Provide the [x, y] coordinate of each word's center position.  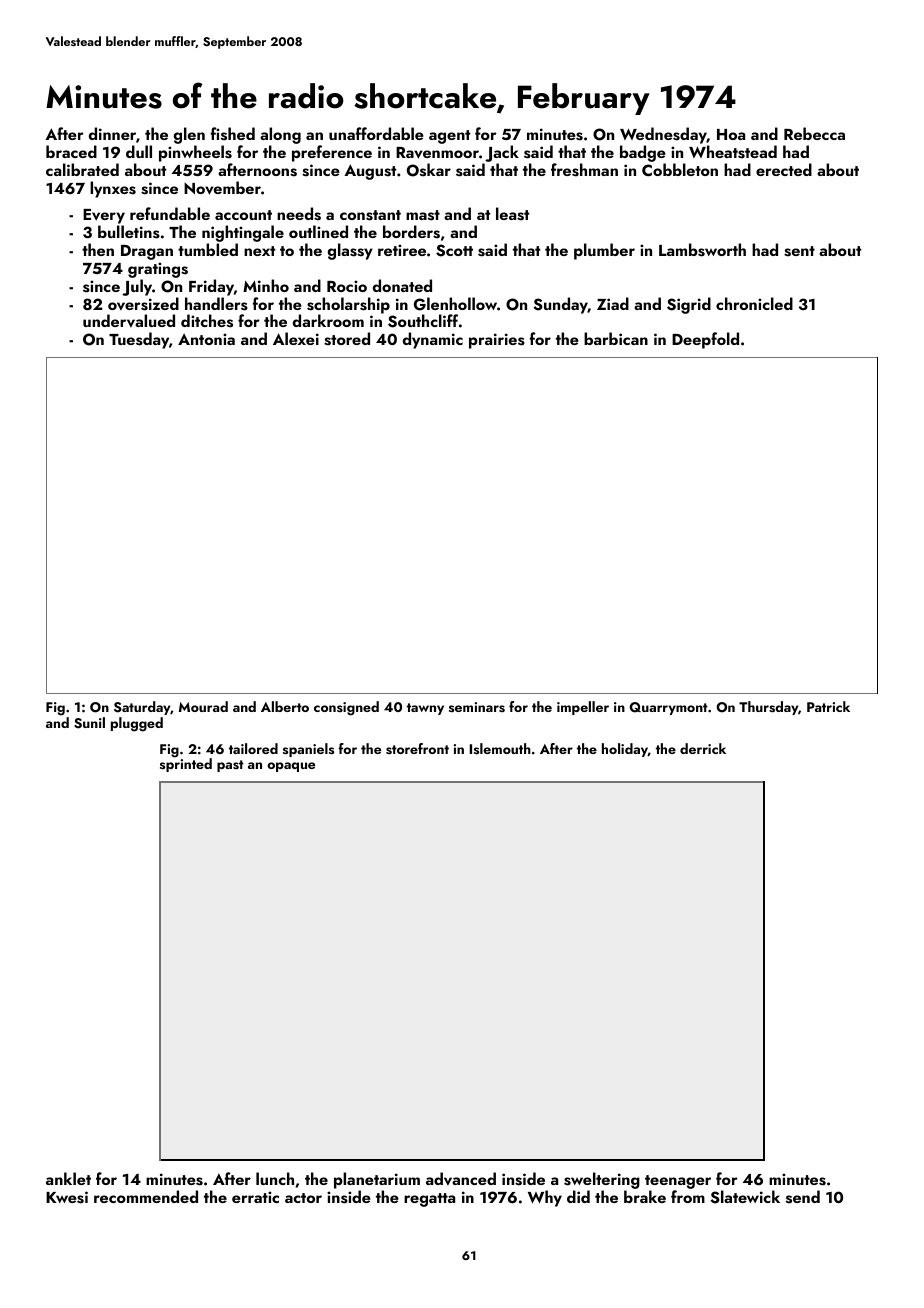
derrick [703, 748]
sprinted [186, 765]
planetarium [377, 1180]
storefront [417, 749]
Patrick [828, 706]
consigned [346, 708]
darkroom [328, 320]
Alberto [285, 706]
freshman [584, 170]
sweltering [602, 1180]
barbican [616, 338]
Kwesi [67, 1197]
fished [233, 134]
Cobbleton [680, 169]
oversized [143, 304]
